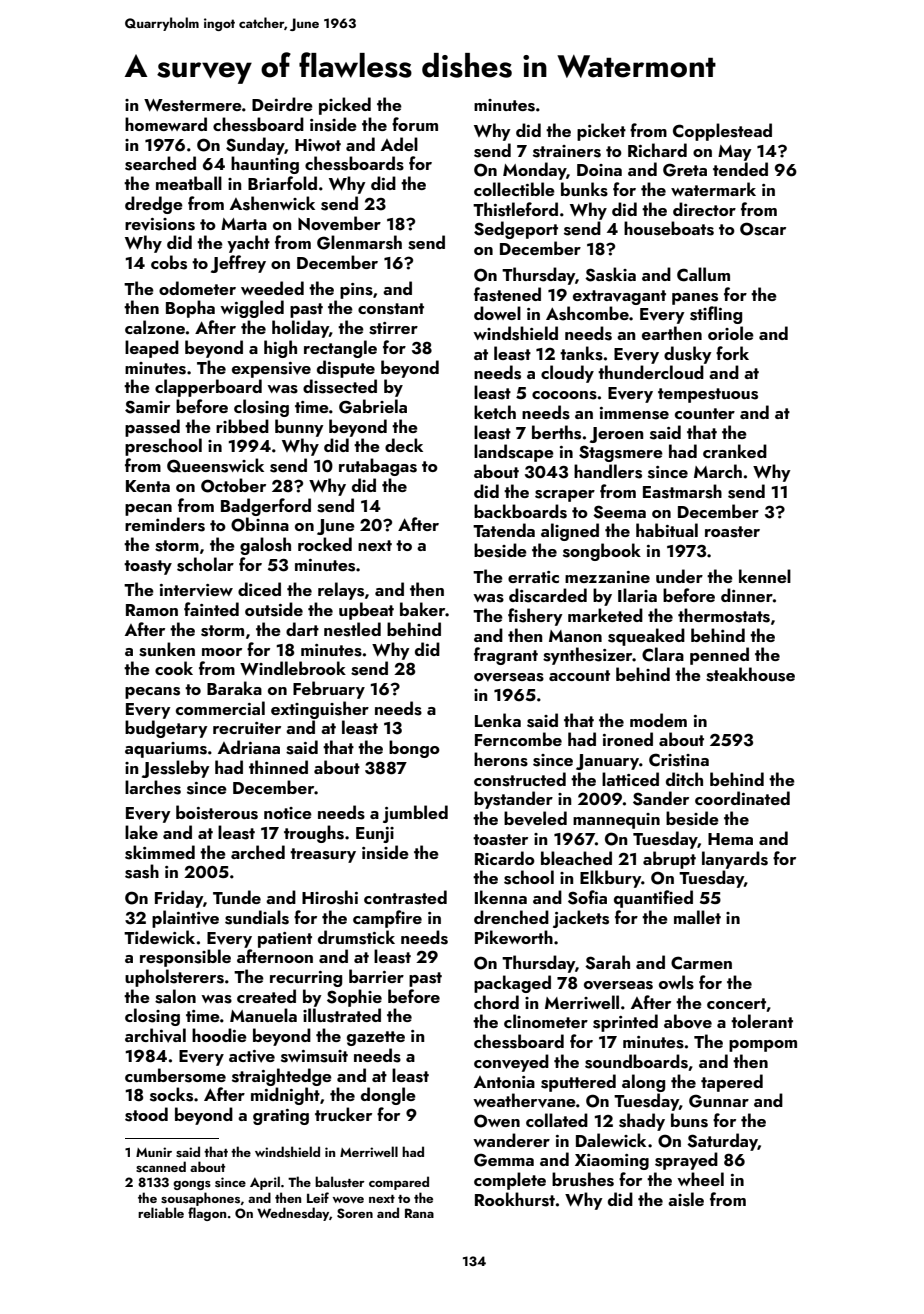 The image size is (924, 1314). Describe the element at coordinates (265, 1183) in the screenshot. I see `April` at that location.
